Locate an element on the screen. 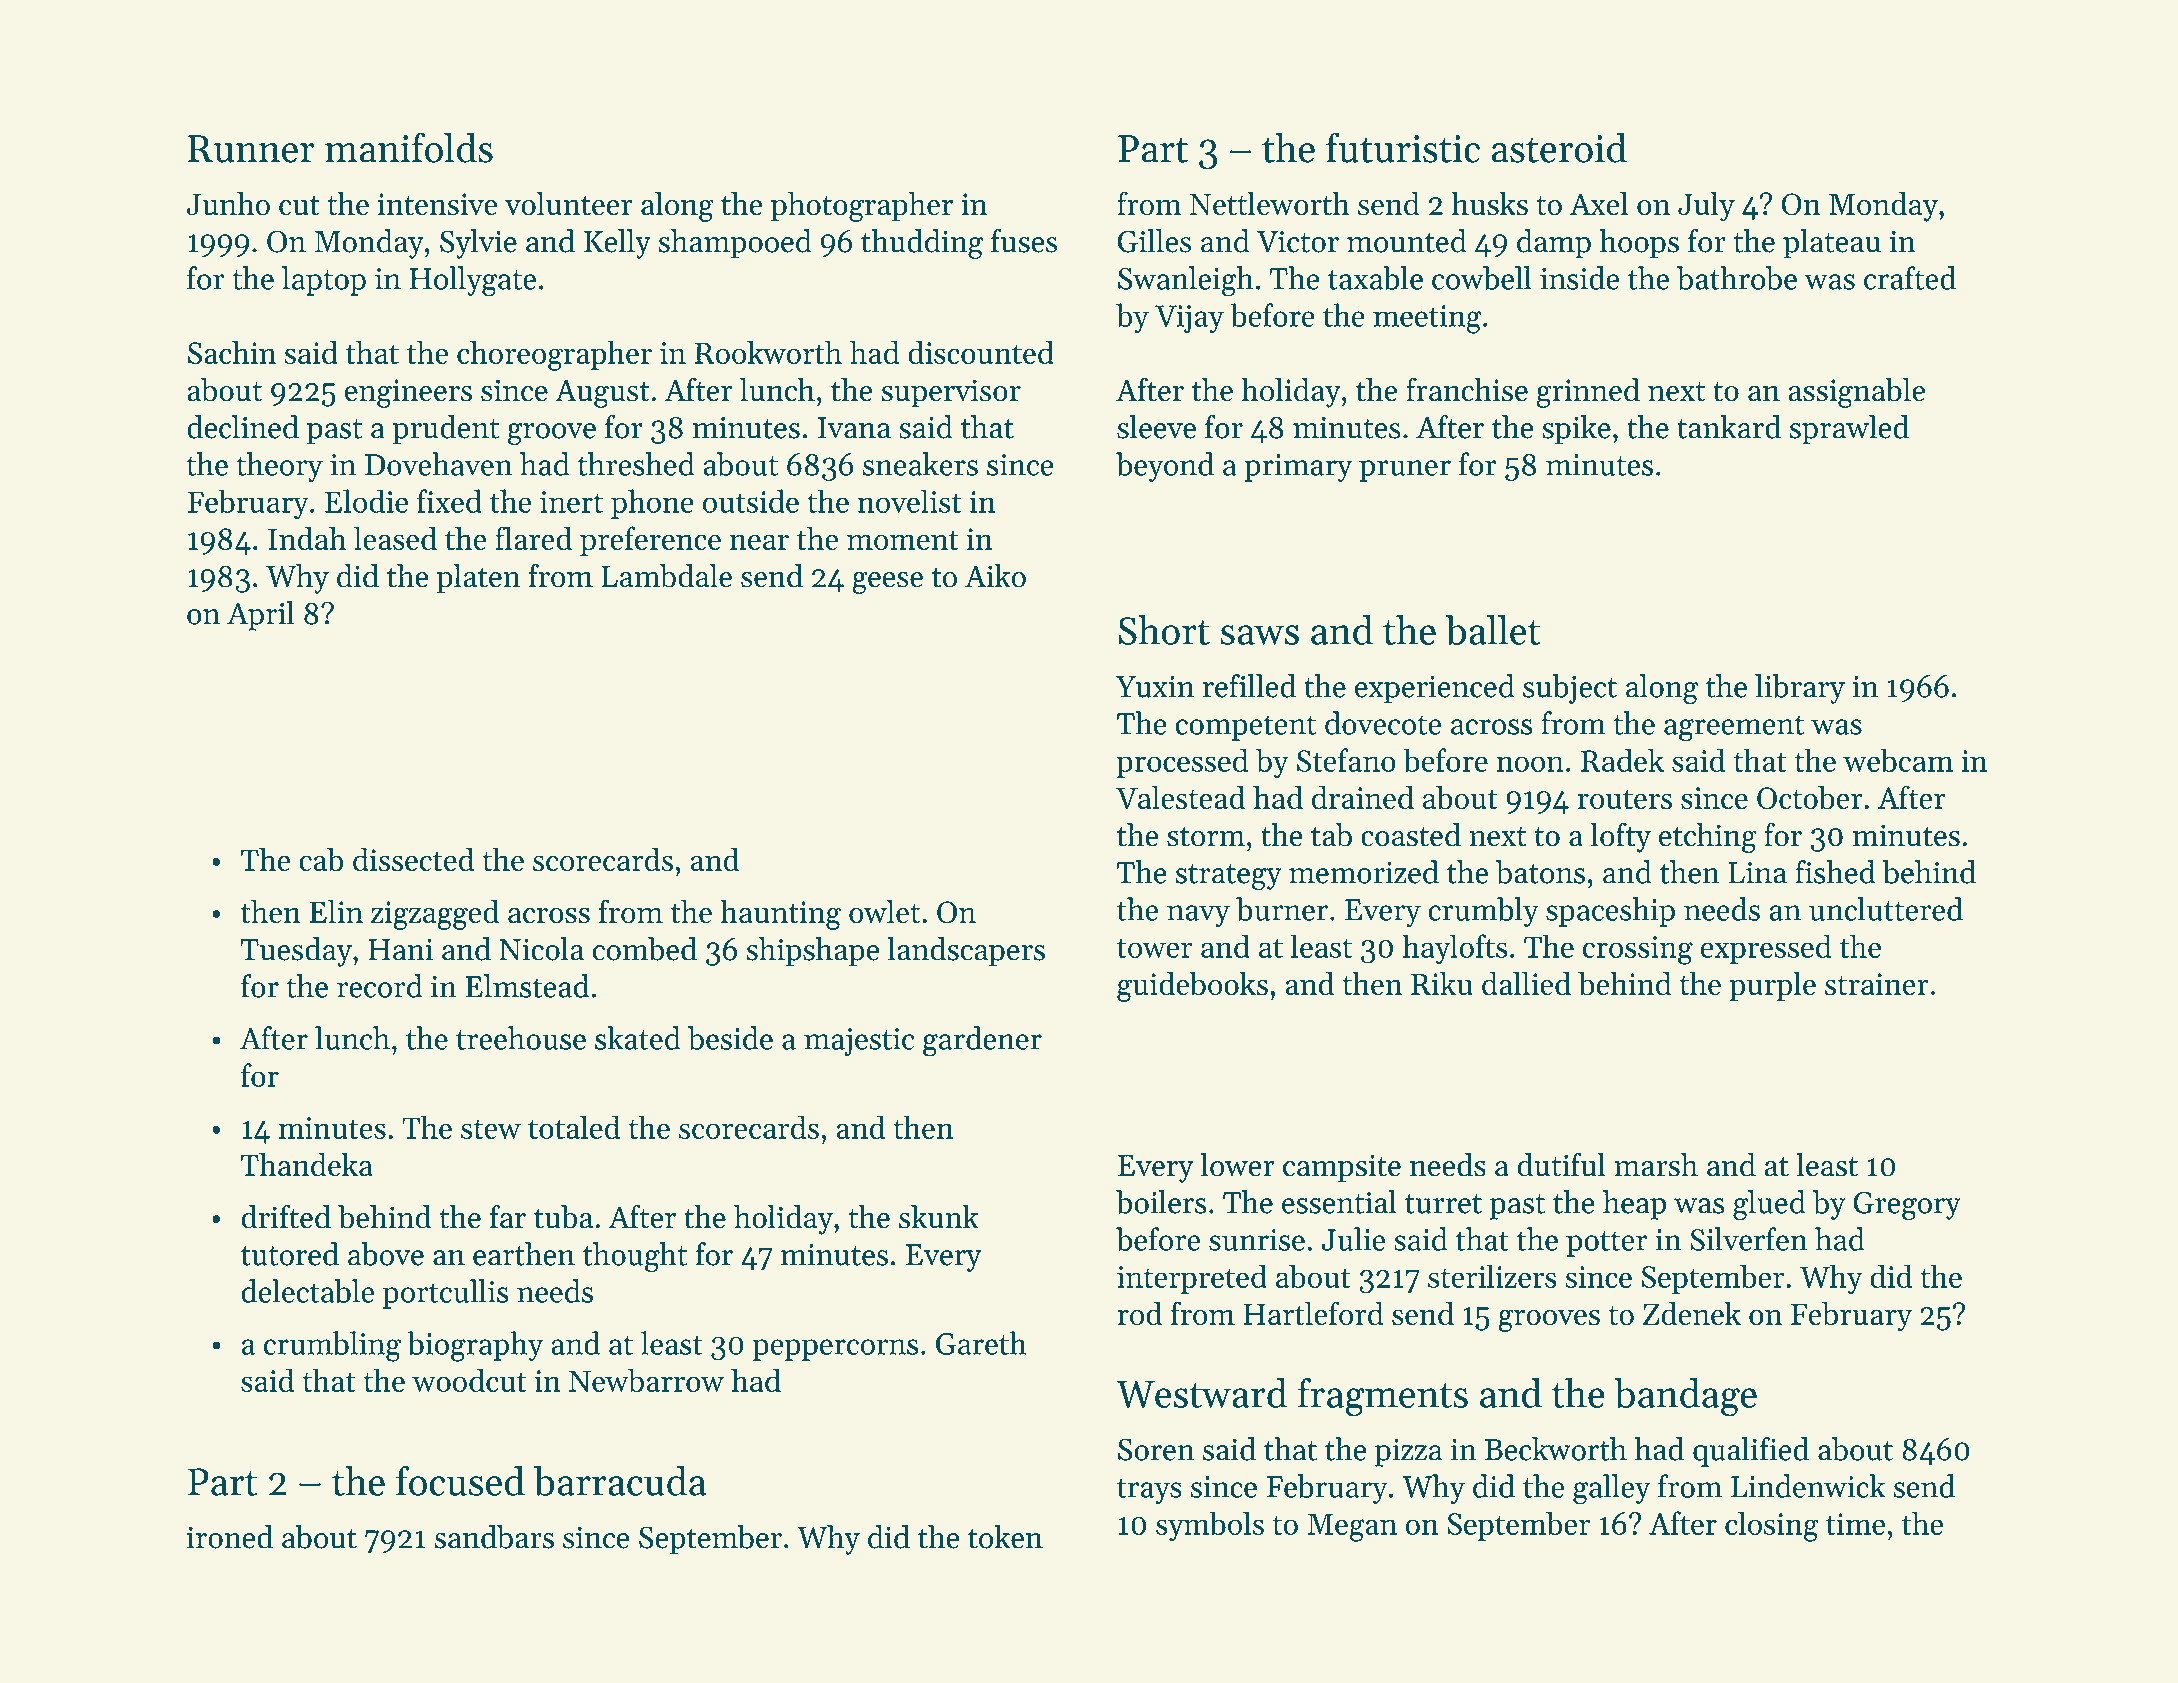  Rookworth is located at coordinates (768, 352).
